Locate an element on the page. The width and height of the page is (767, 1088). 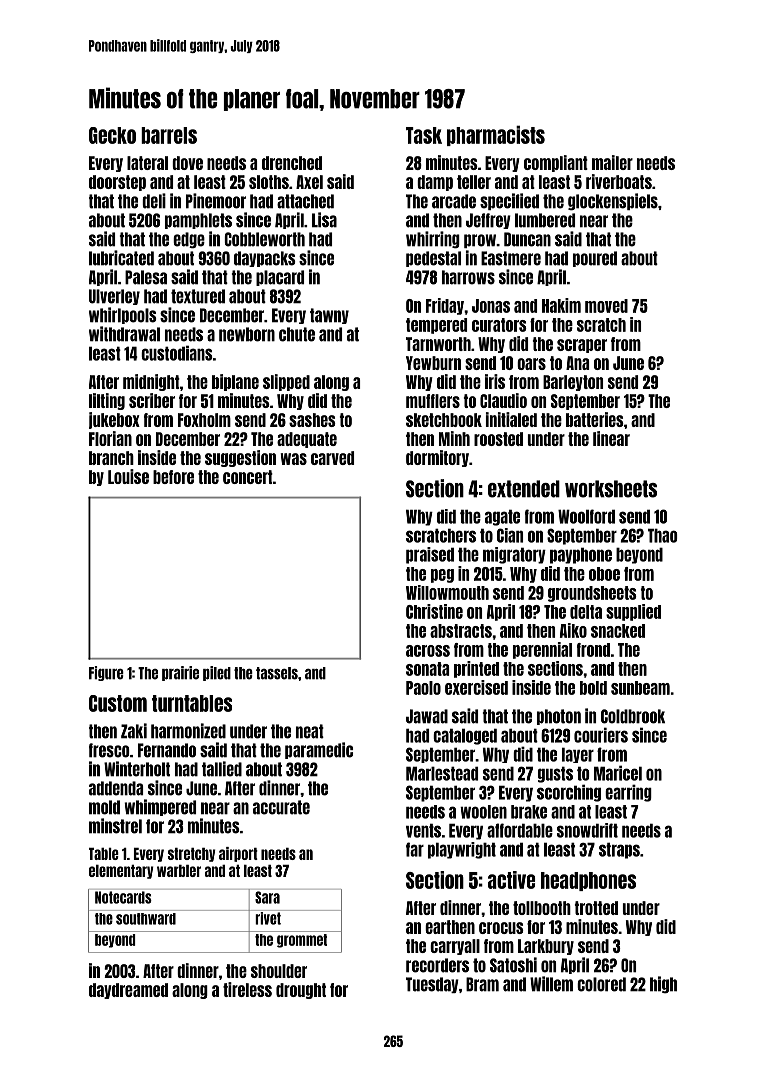
Hakim is located at coordinates (561, 305).
